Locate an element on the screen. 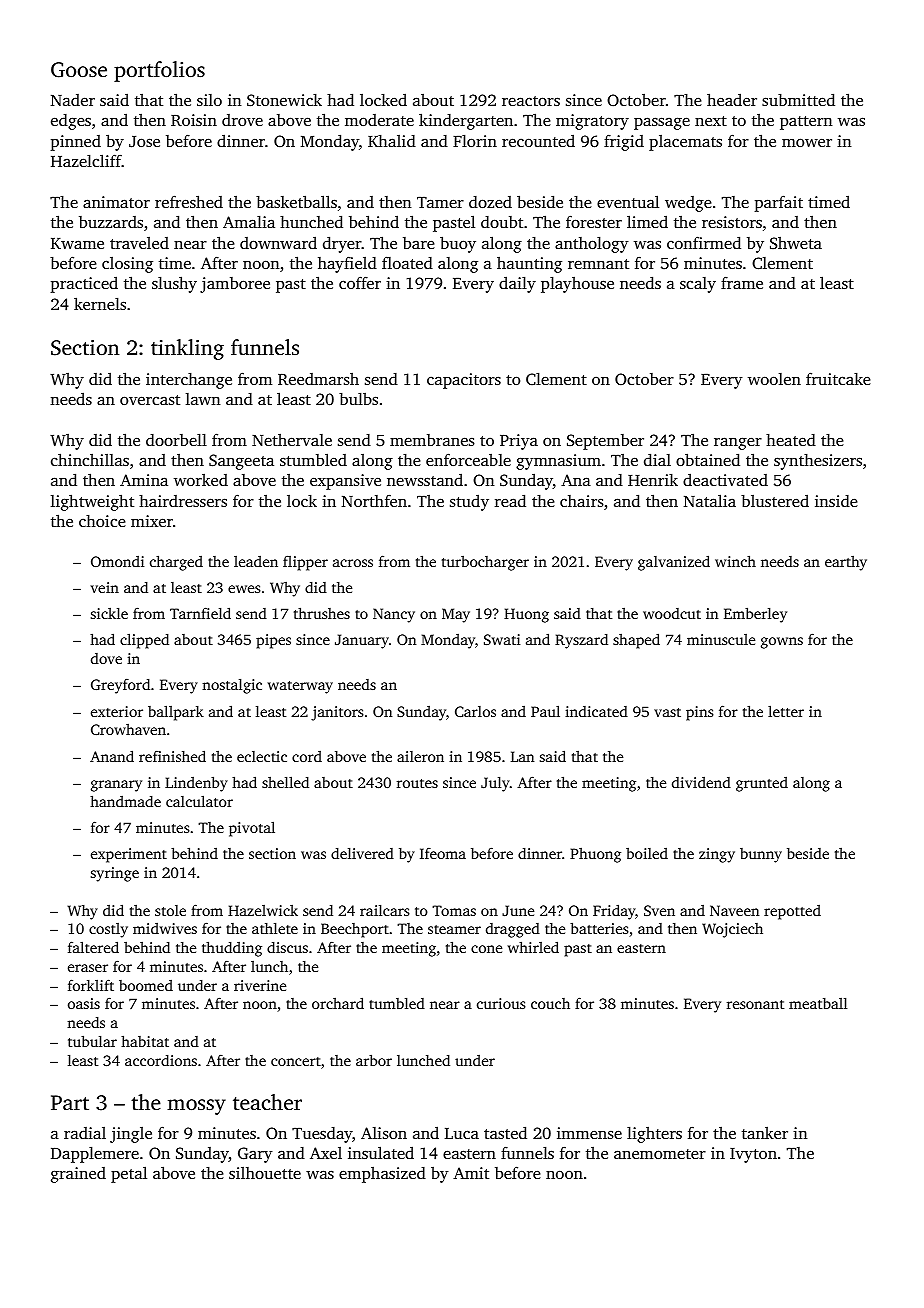 The width and height of the screenshot is (924, 1308). moderate is located at coordinates (379, 120).
